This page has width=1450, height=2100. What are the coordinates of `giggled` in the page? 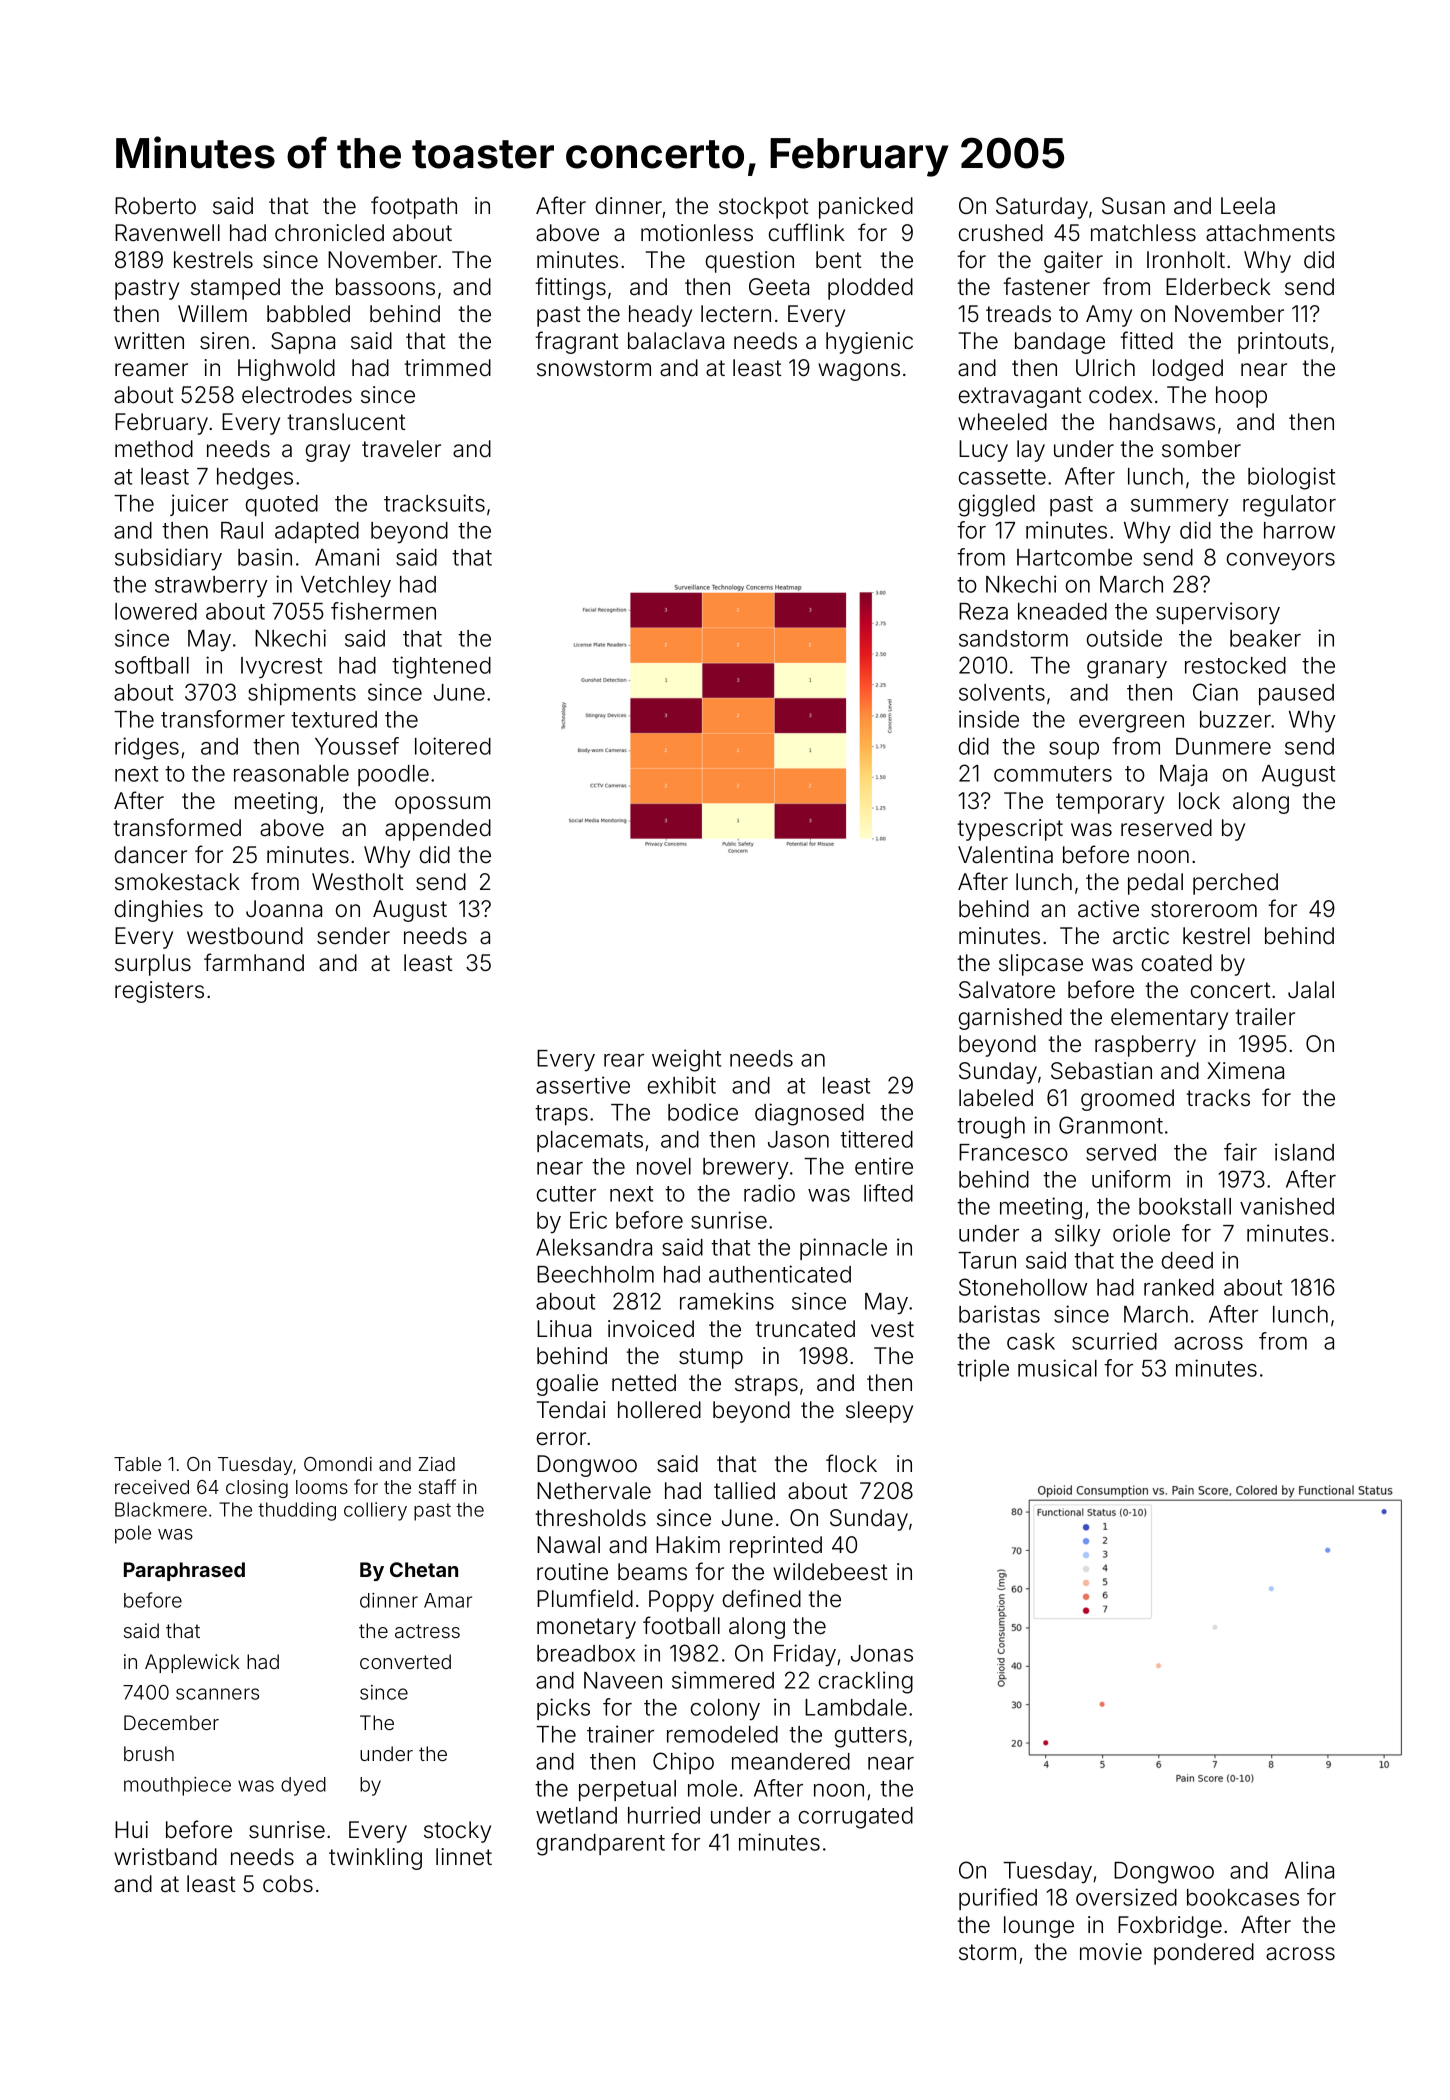 It's located at (997, 505).
